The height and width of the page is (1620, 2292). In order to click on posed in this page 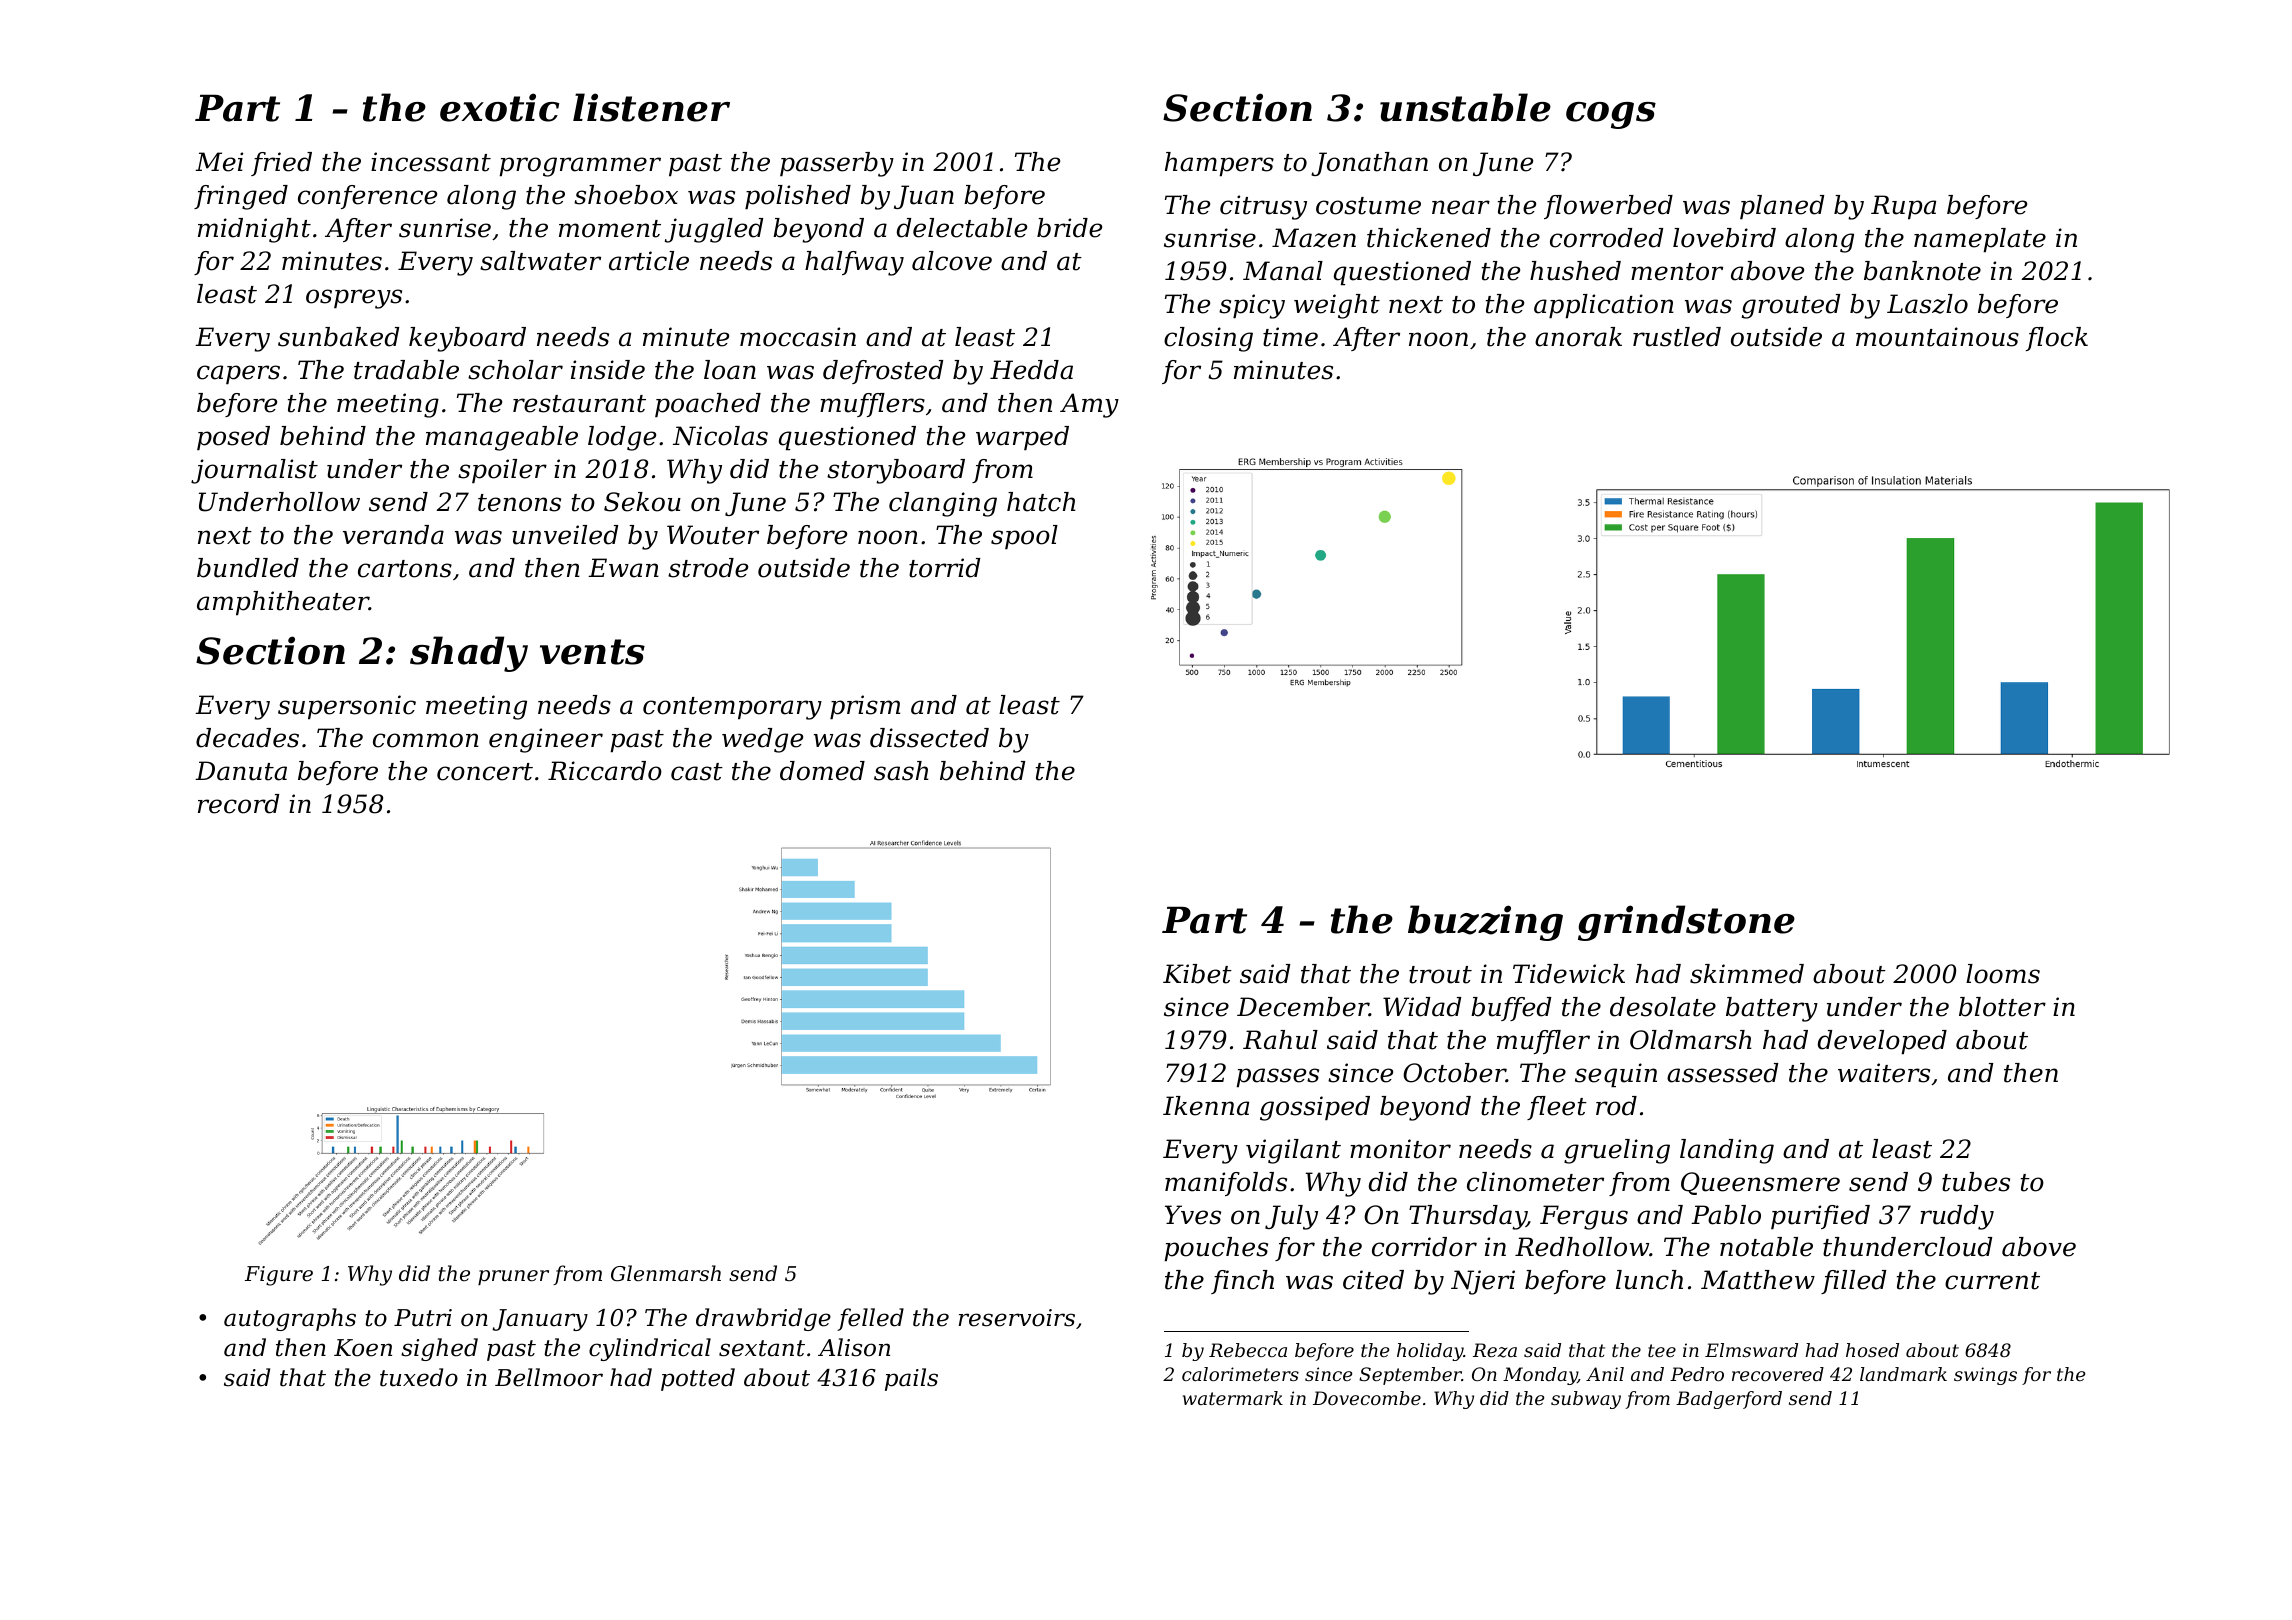, I will do `click(233, 438)`.
